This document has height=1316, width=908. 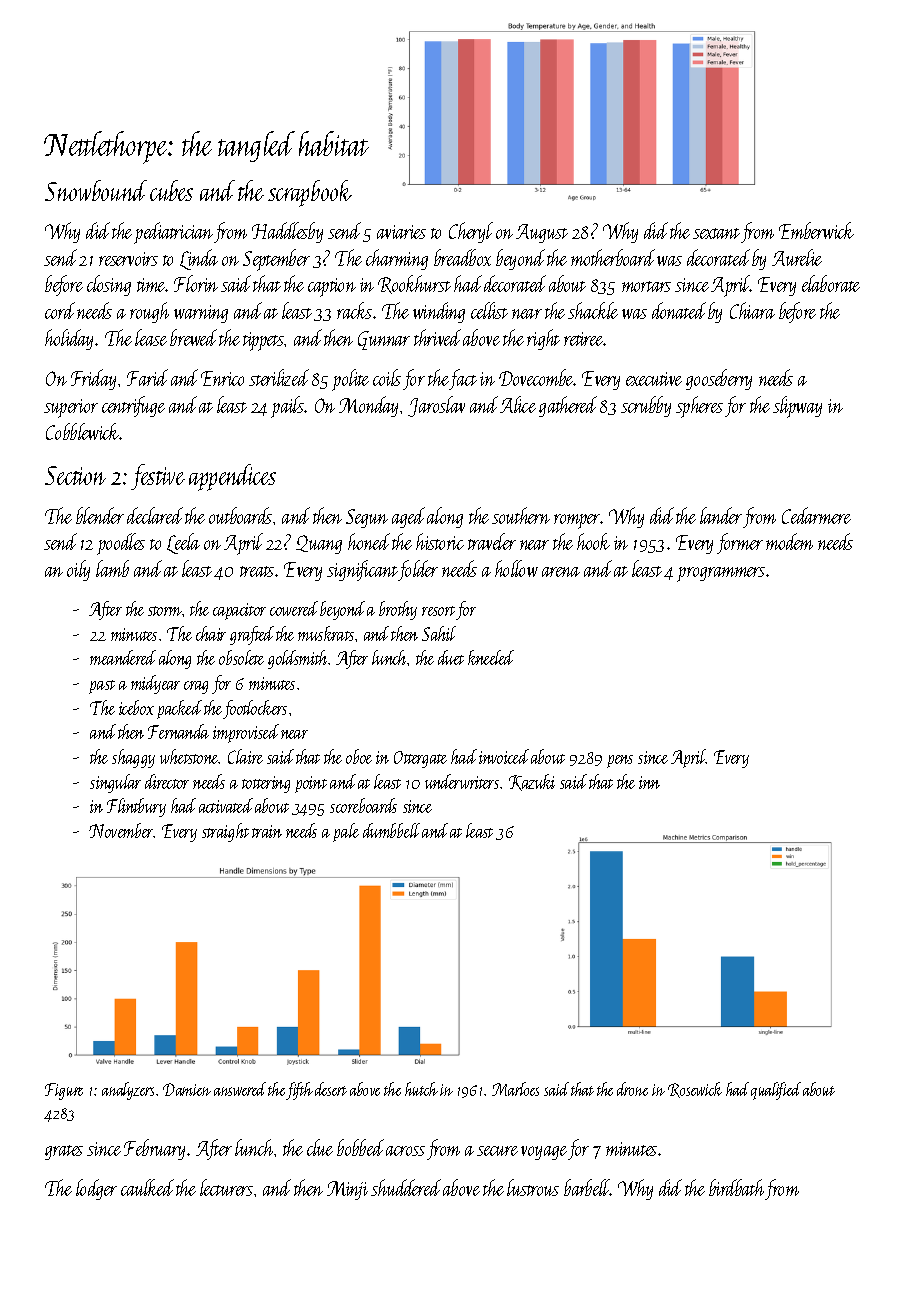 I want to click on cubes, so click(x=171, y=190).
